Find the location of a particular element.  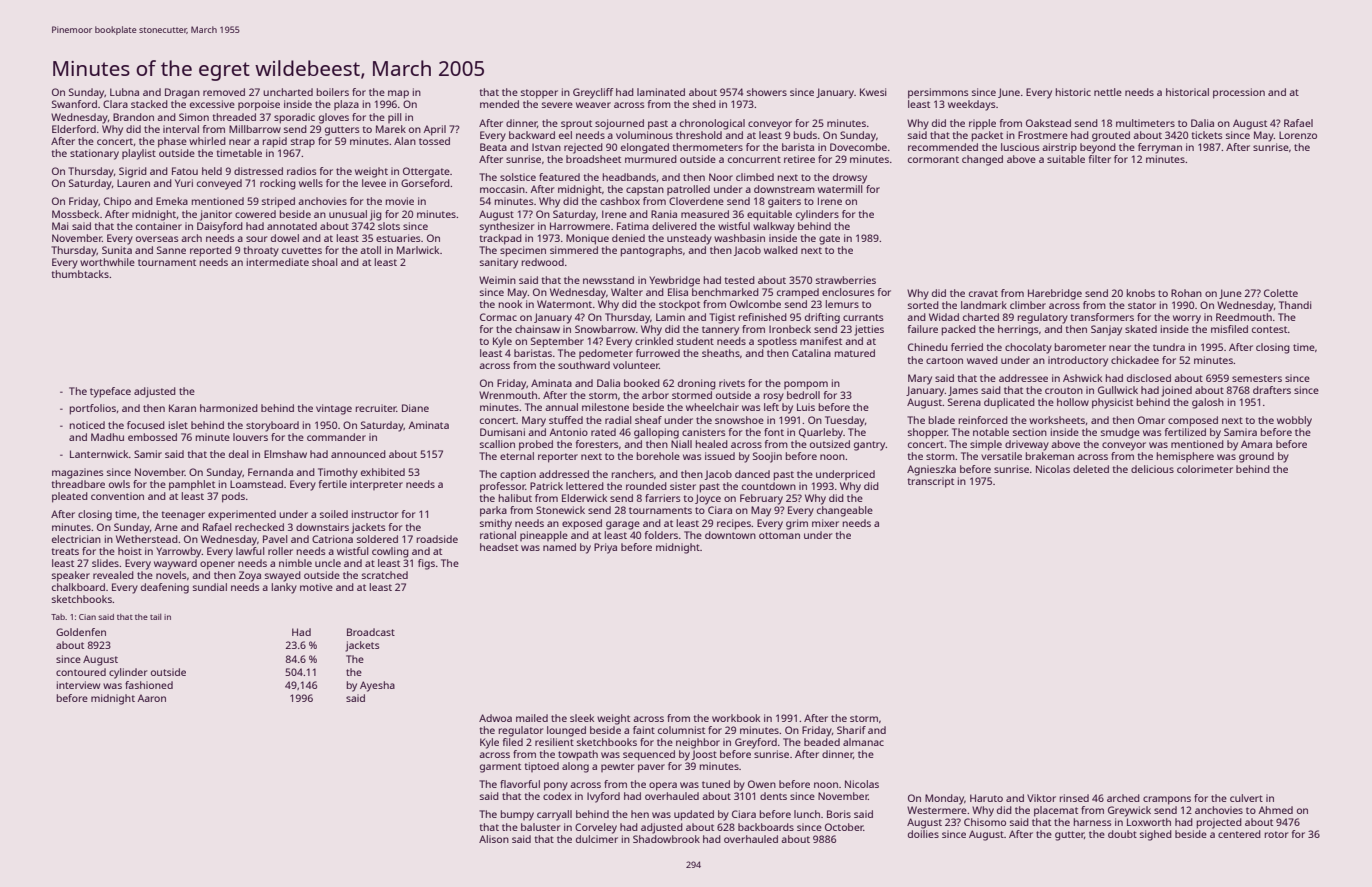

workbook is located at coordinates (736, 718).
